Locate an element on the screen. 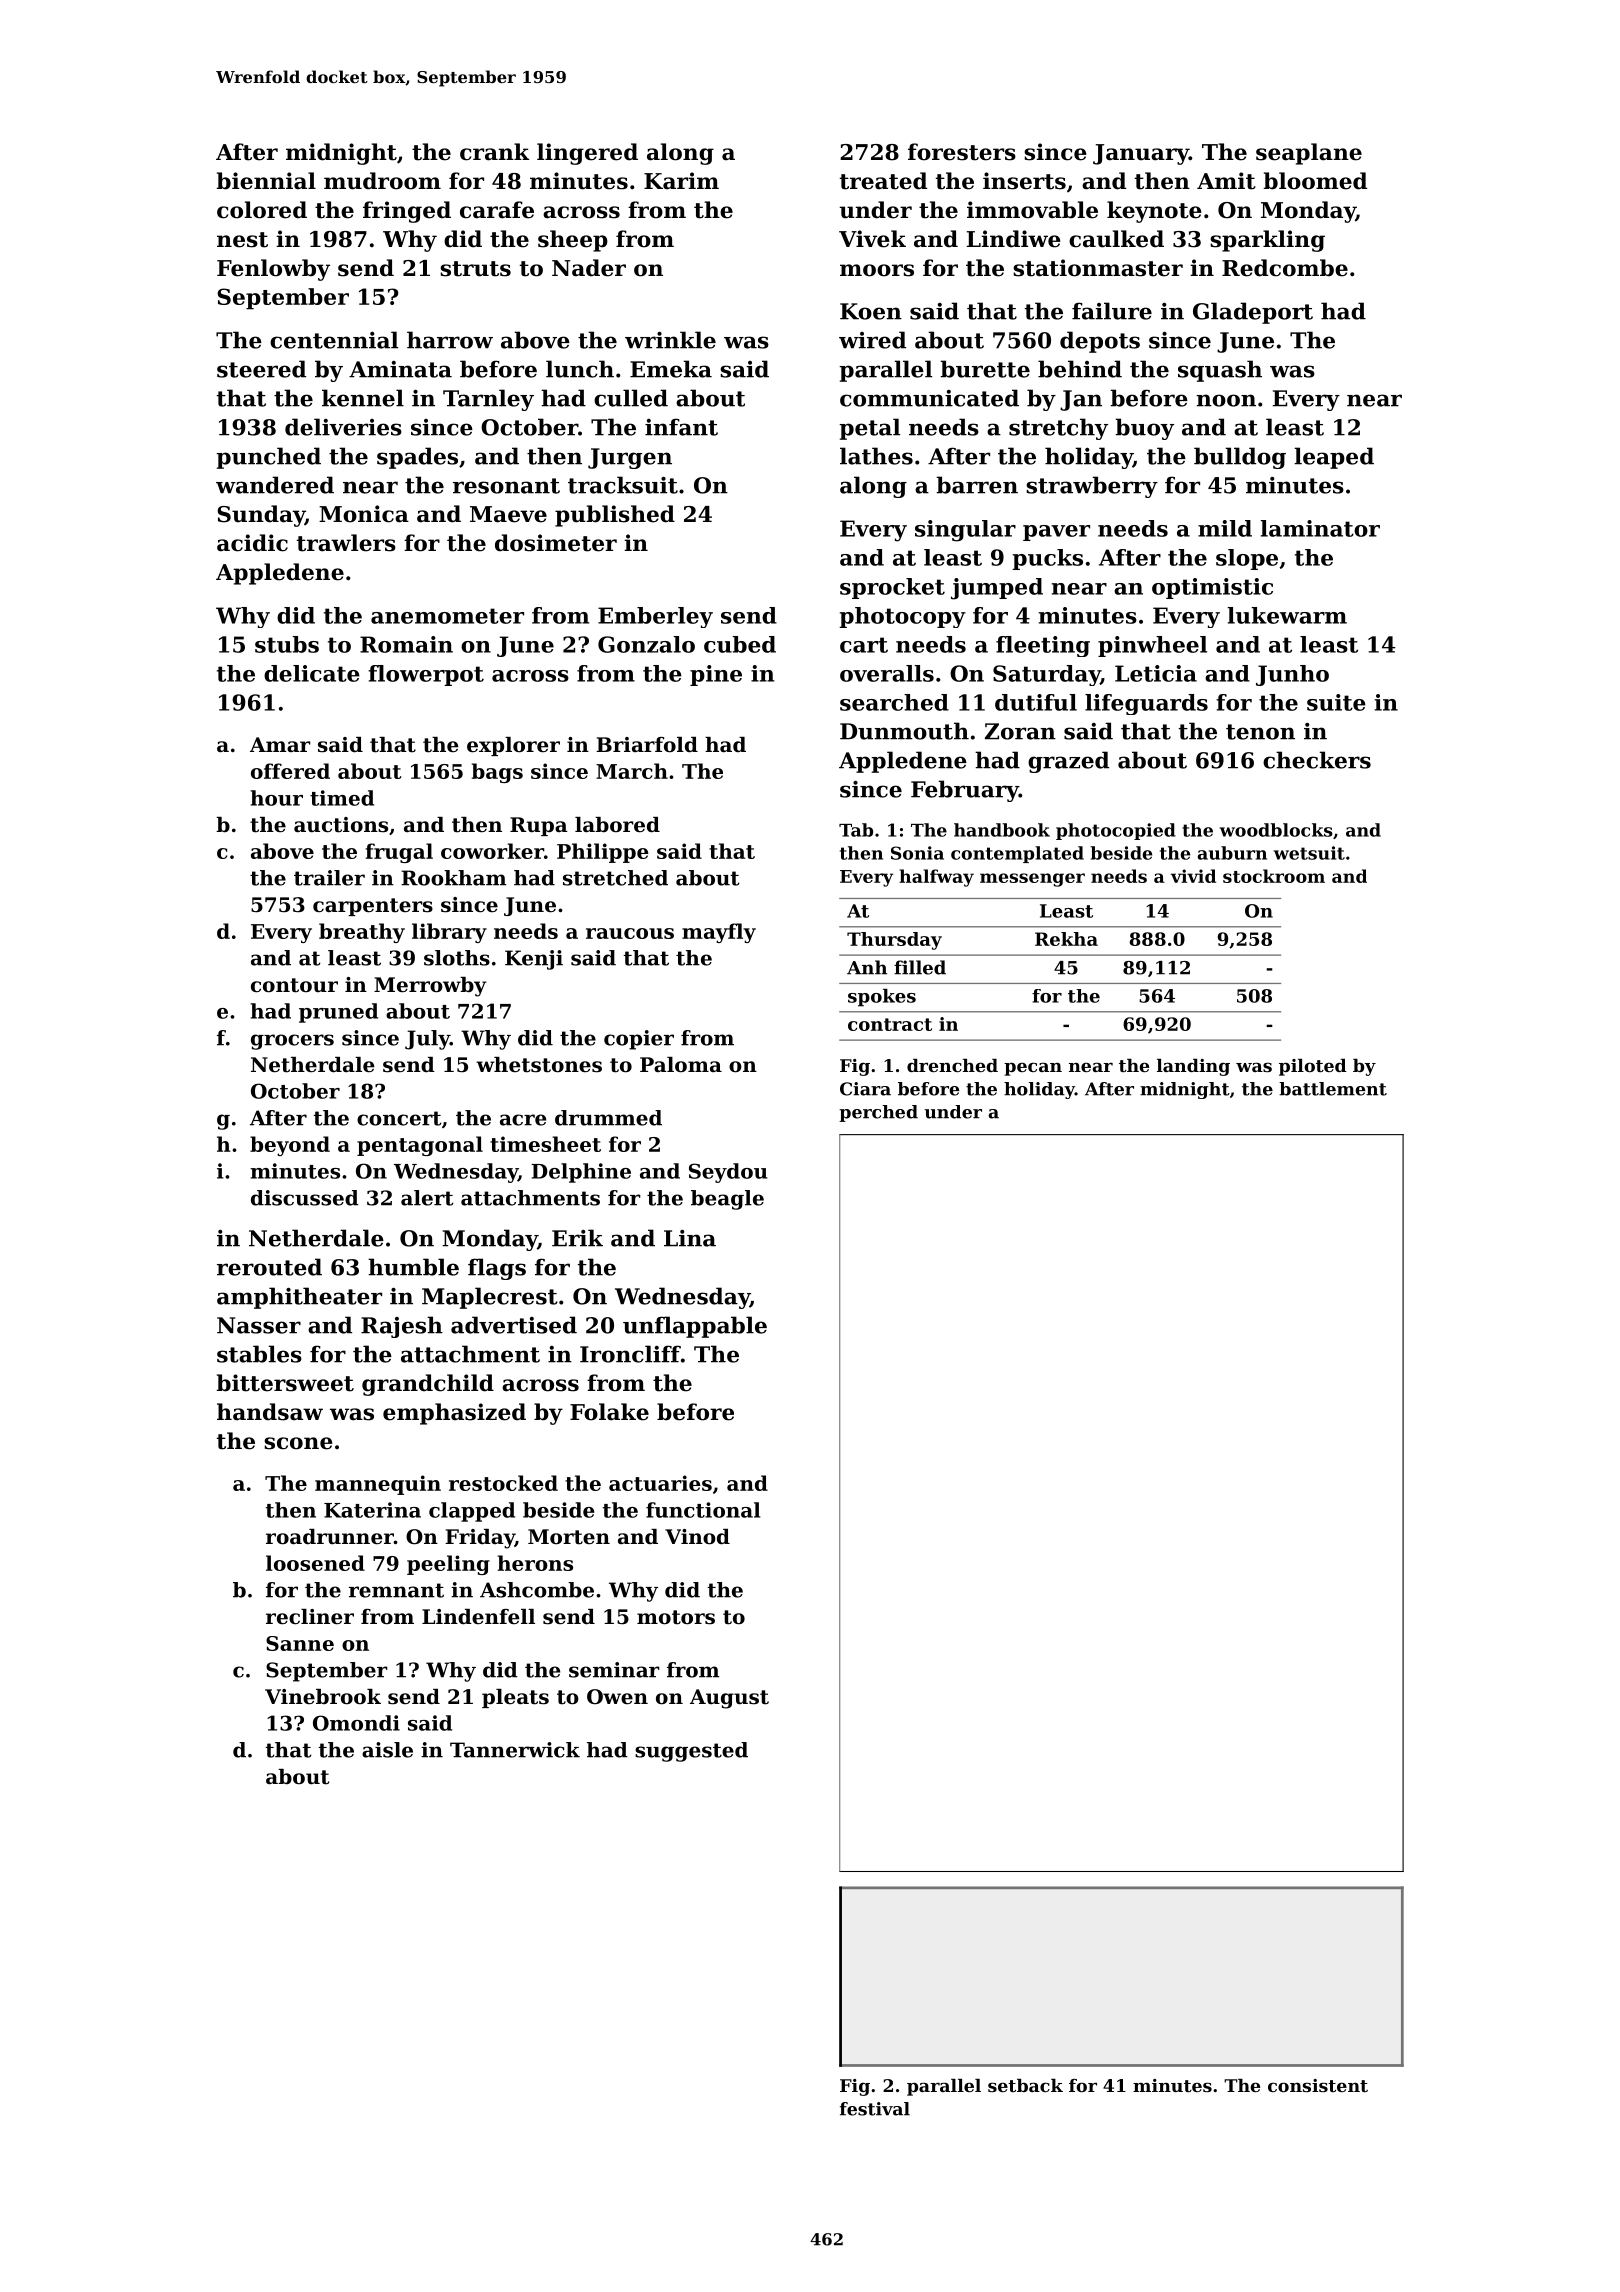  piloted is located at coordinates (1313, 1067).
